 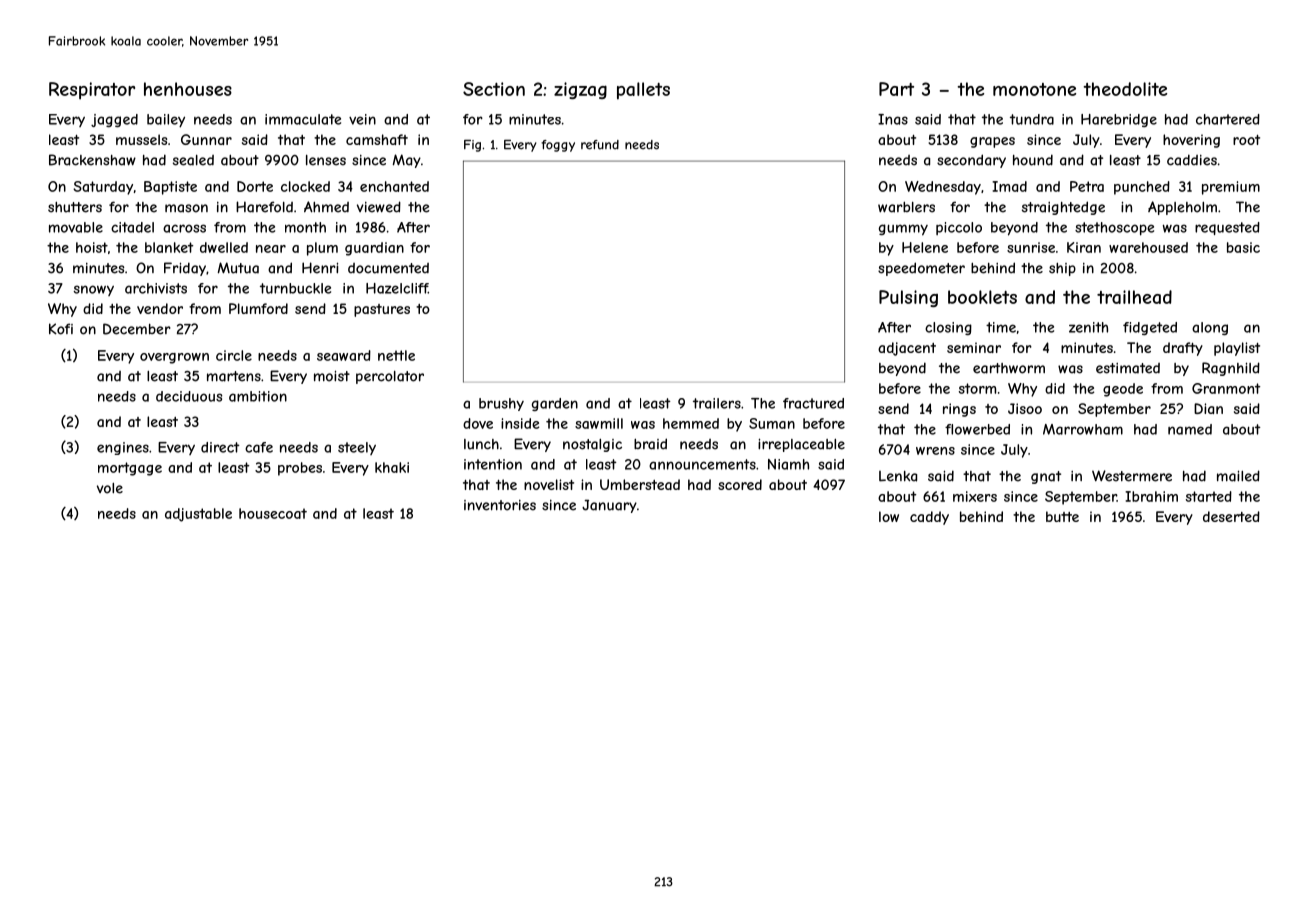 What do you see at coordinates (1190, 429) in the image?
I see `named` at bounding box center [1190, 429].
